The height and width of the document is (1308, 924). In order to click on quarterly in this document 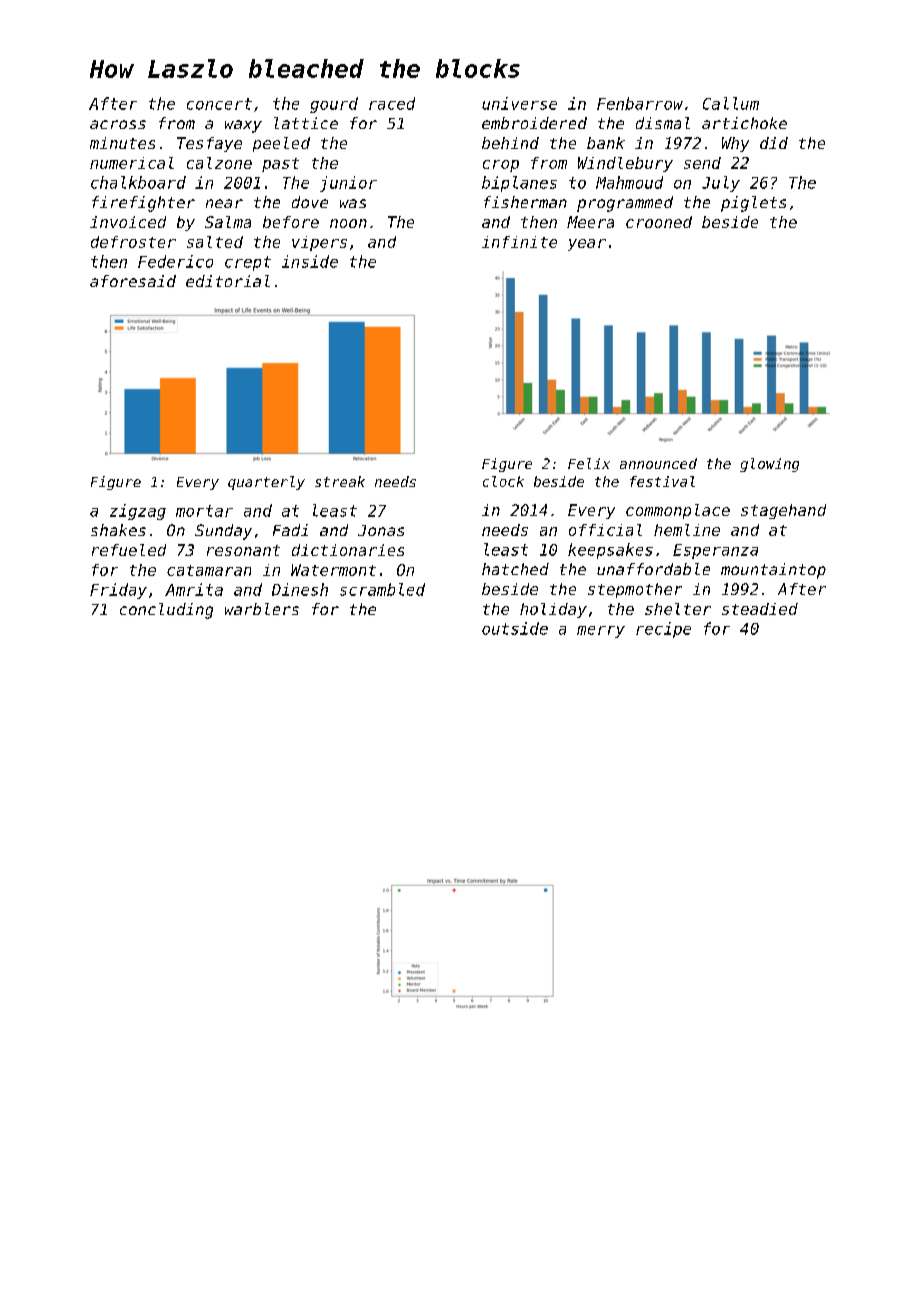, I will do `click(266, 483)`.
